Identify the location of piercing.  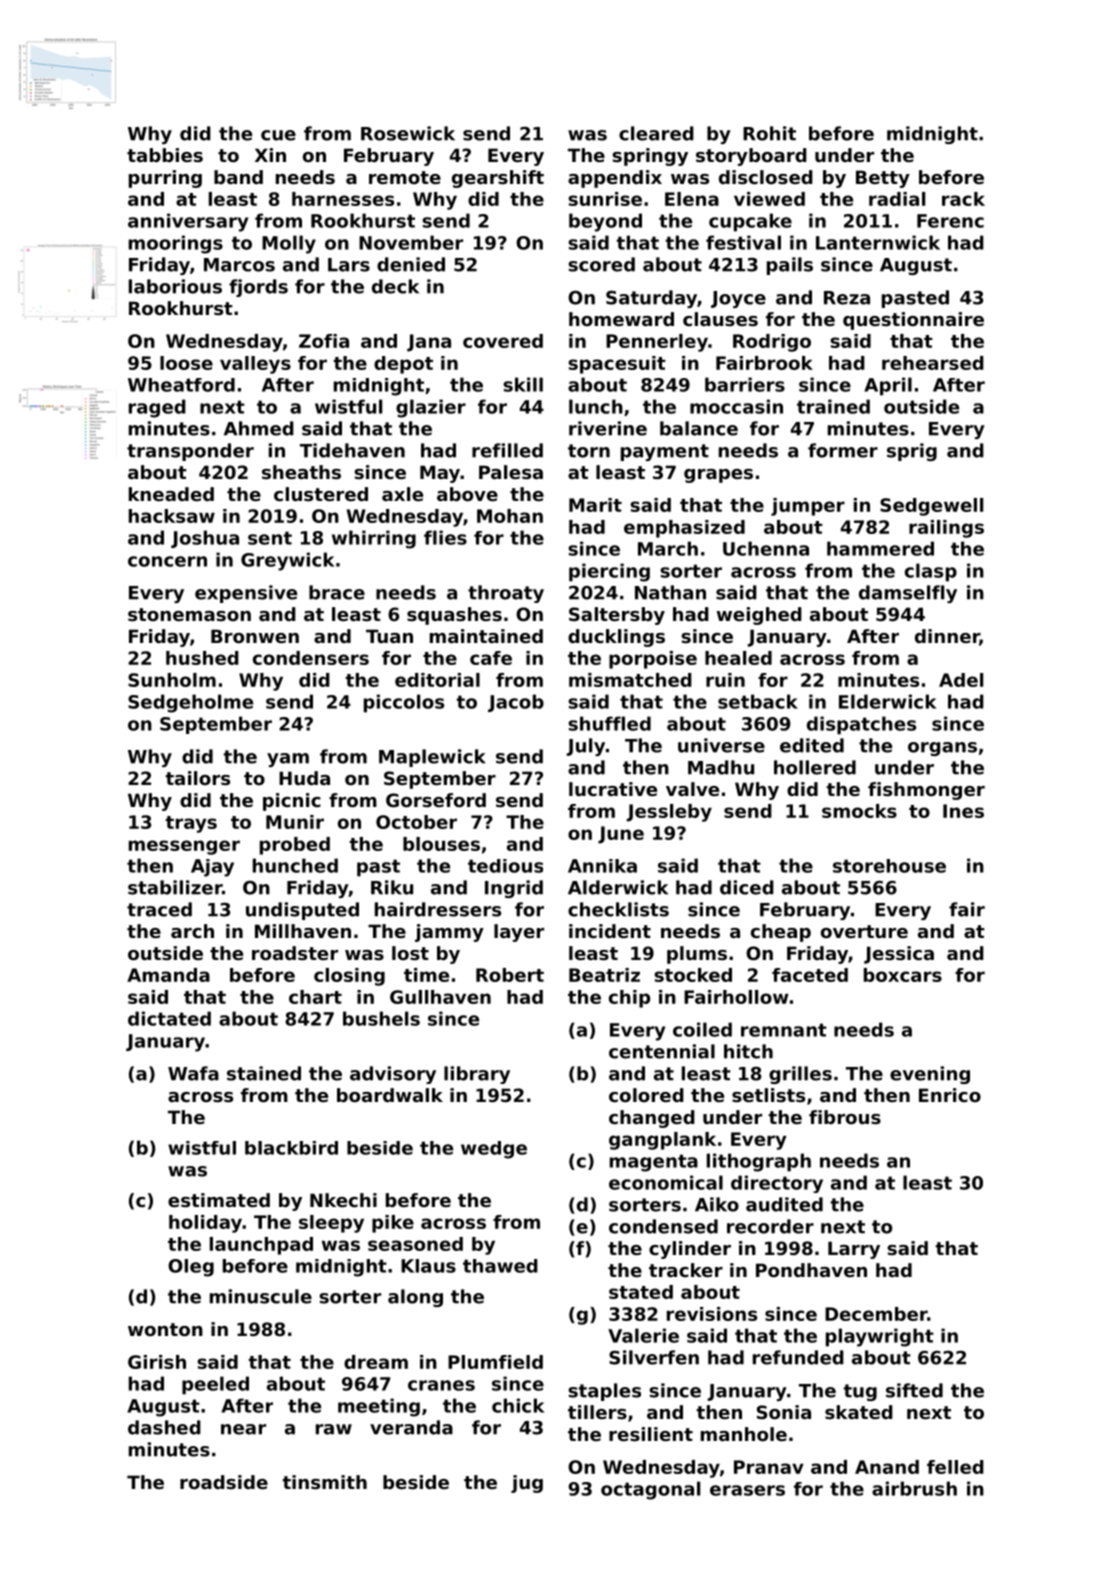
(609, 572).
